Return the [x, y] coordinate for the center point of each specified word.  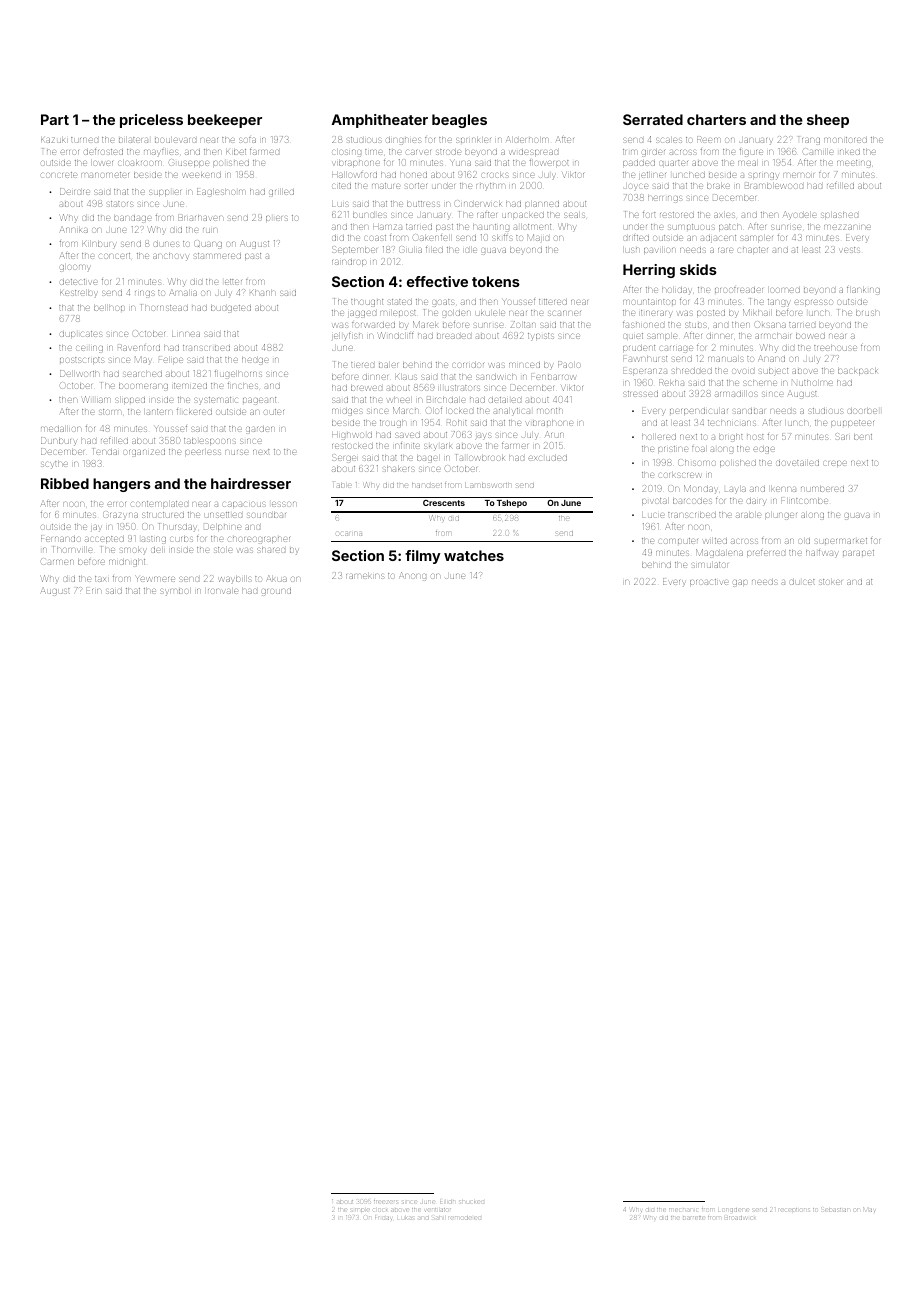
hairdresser [251, 483]
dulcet [802, 582]
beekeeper [225, 121]
